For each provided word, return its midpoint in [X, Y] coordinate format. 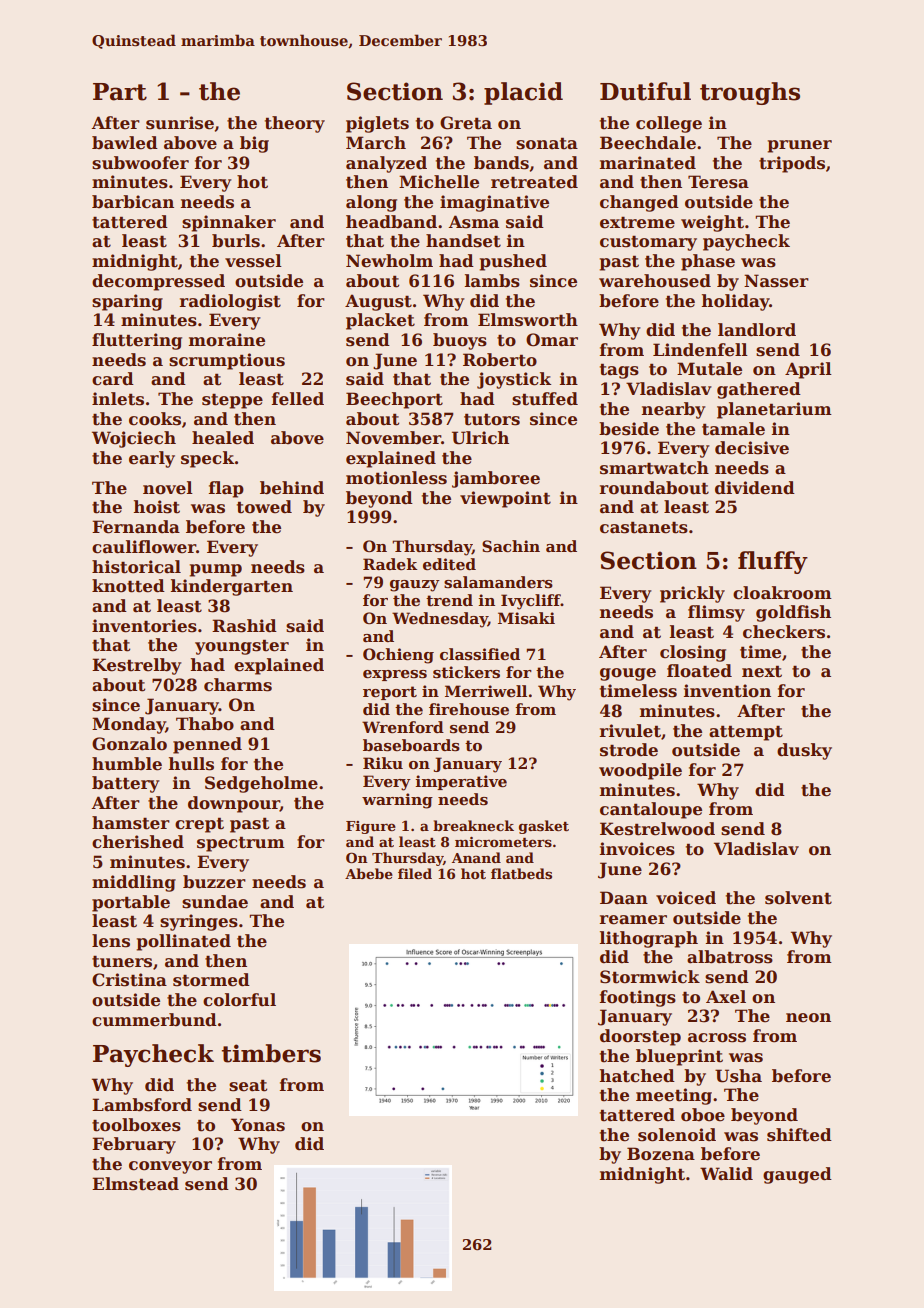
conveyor [170, 1167]
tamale [733, 429]
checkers [784, 632]
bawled [125, 143]
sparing [127, 302]
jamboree [496, 479]
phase [708, 262]
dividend [755, 488]
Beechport [394, 400]
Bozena [661, 1154]
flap [226, 489]
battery [126, 784]
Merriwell [486, 691]
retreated [534, 182]
